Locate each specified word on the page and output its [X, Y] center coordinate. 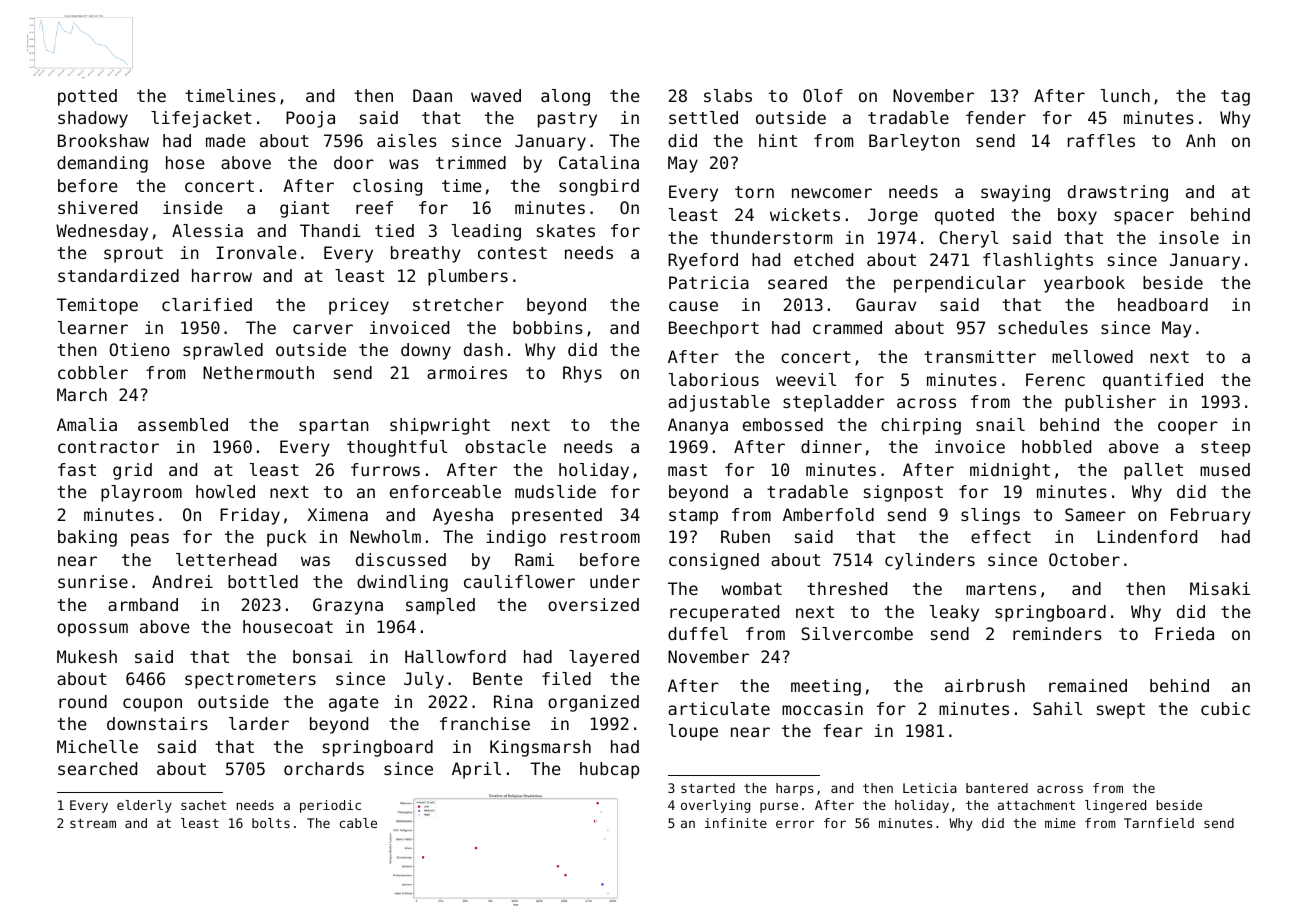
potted [87, 97]
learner [93, 327]
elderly [144, 806]
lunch [1125, 95]
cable [358, 823]
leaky [954, 613]
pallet [1153, 471]
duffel [698, 633]
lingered [1115, 806]
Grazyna [348, 606]
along [565, 97]
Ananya [698, 426]
